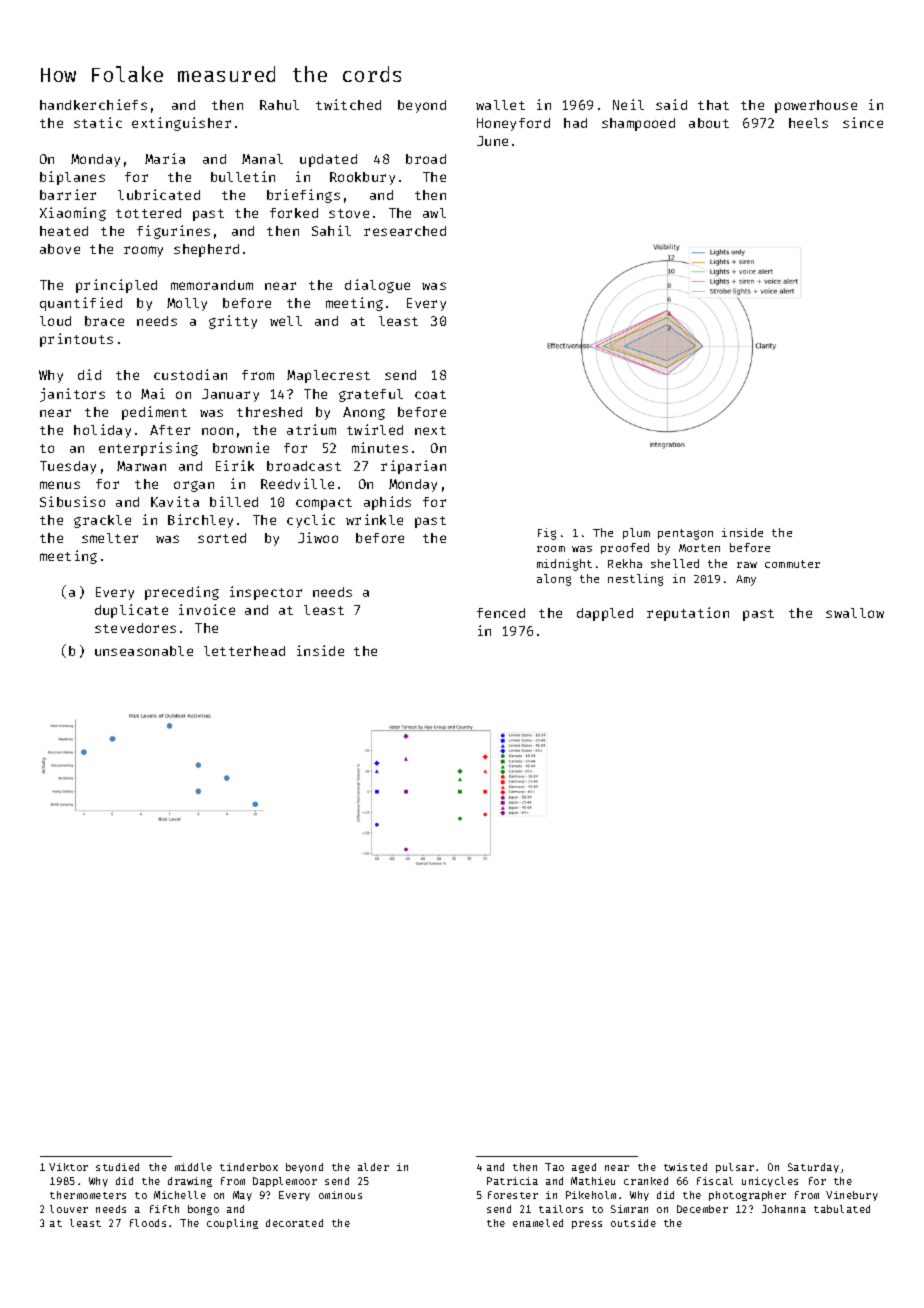 This screenshot has width=924, height=1308. What do you see at coordinates (144, 651) in the screenshot?
I see `unseasonable` at bounding box center [144, 651].
